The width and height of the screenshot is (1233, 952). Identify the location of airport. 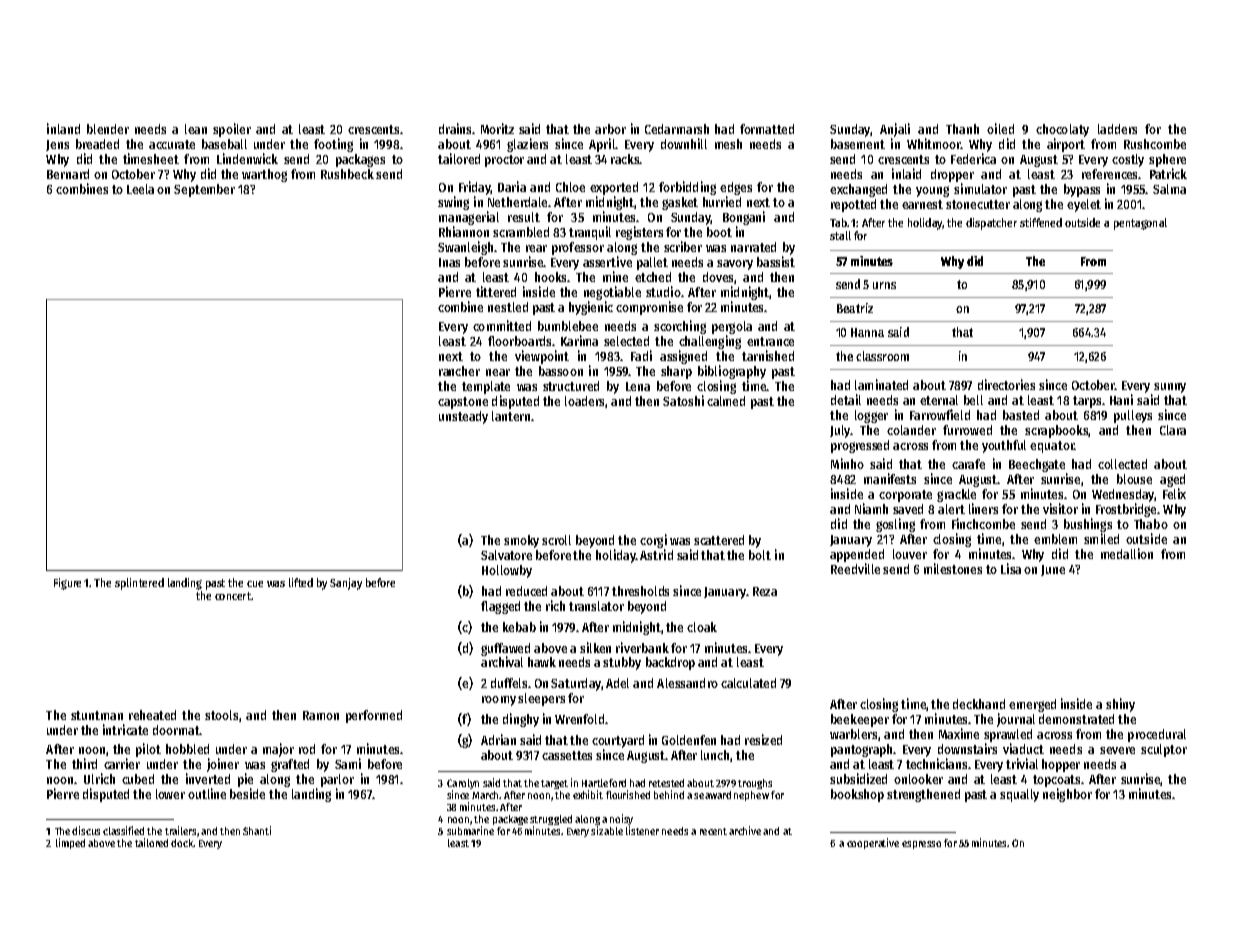
(1066, 145).
